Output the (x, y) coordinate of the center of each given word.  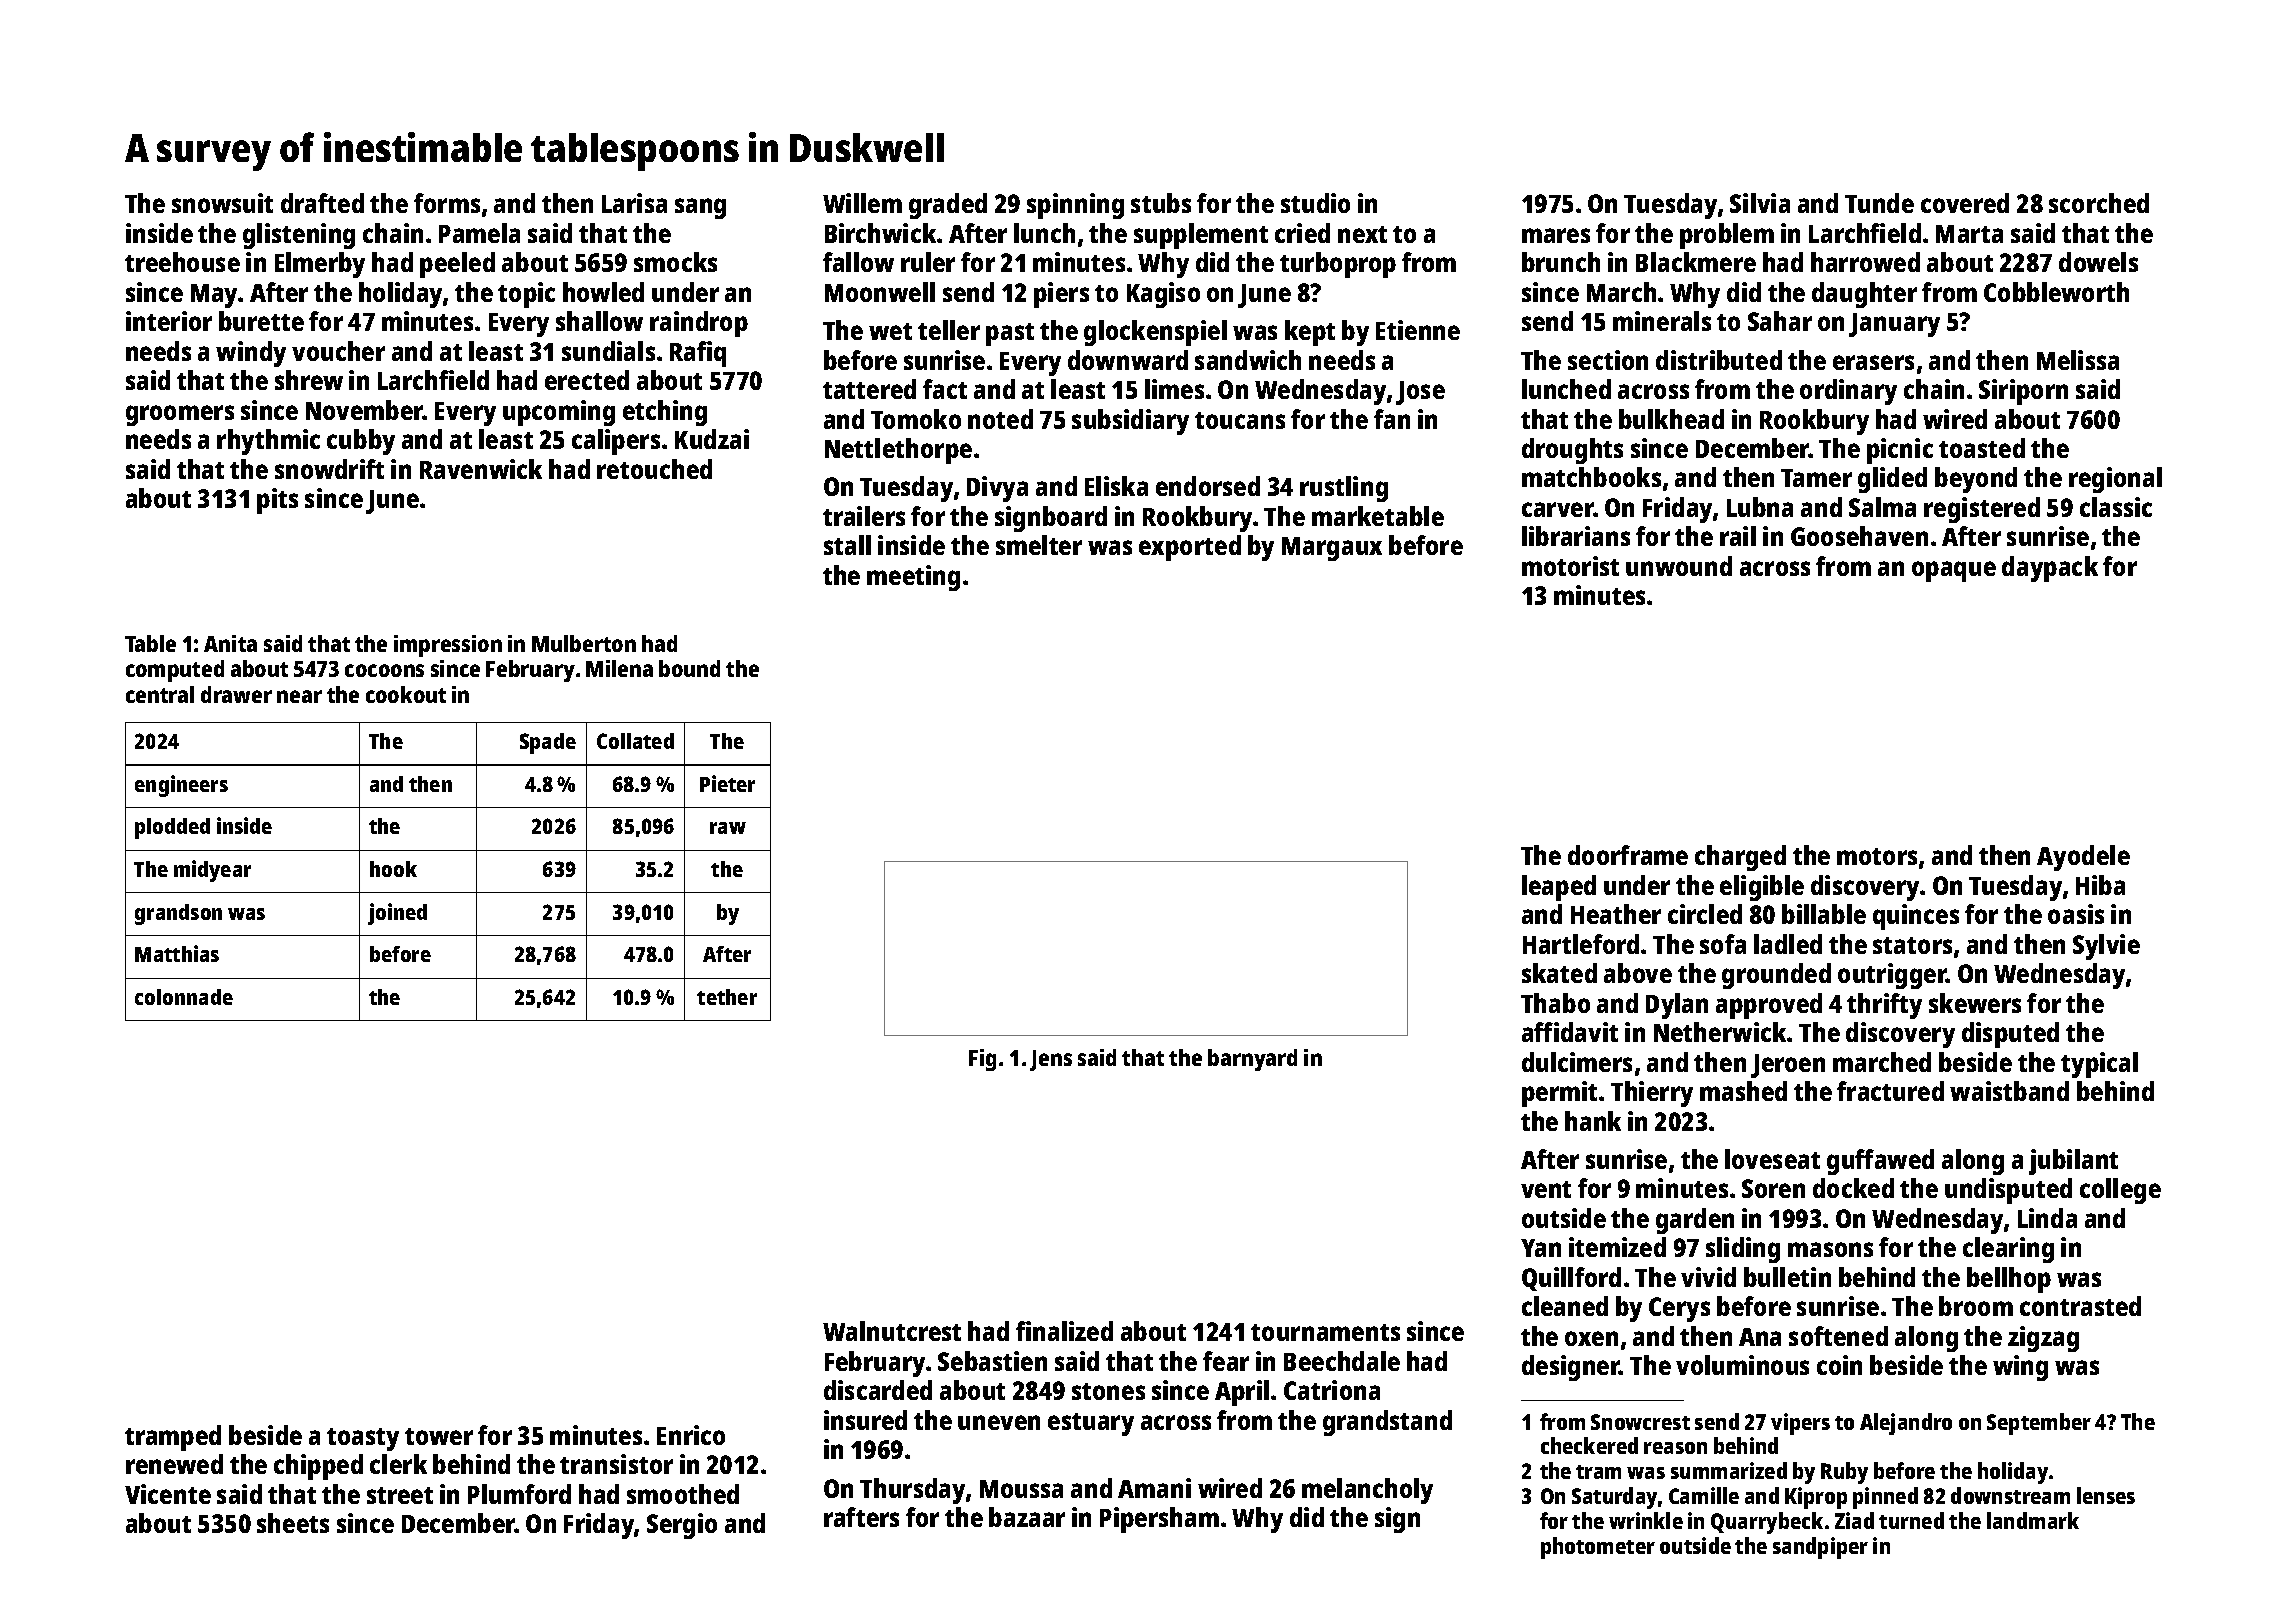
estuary (1091, 1424)
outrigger (1892, 976)
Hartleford (1581, 944)
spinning (1075, 206)
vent (1546, 1189)
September (2039, 1424)
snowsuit (222, 203)
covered (1965, 203)
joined (397, 914)
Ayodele (2083, 858)
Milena (619, 668)
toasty (363, 1439)
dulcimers (1577, 1062)
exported (1190, 548)
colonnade (184, 997)
